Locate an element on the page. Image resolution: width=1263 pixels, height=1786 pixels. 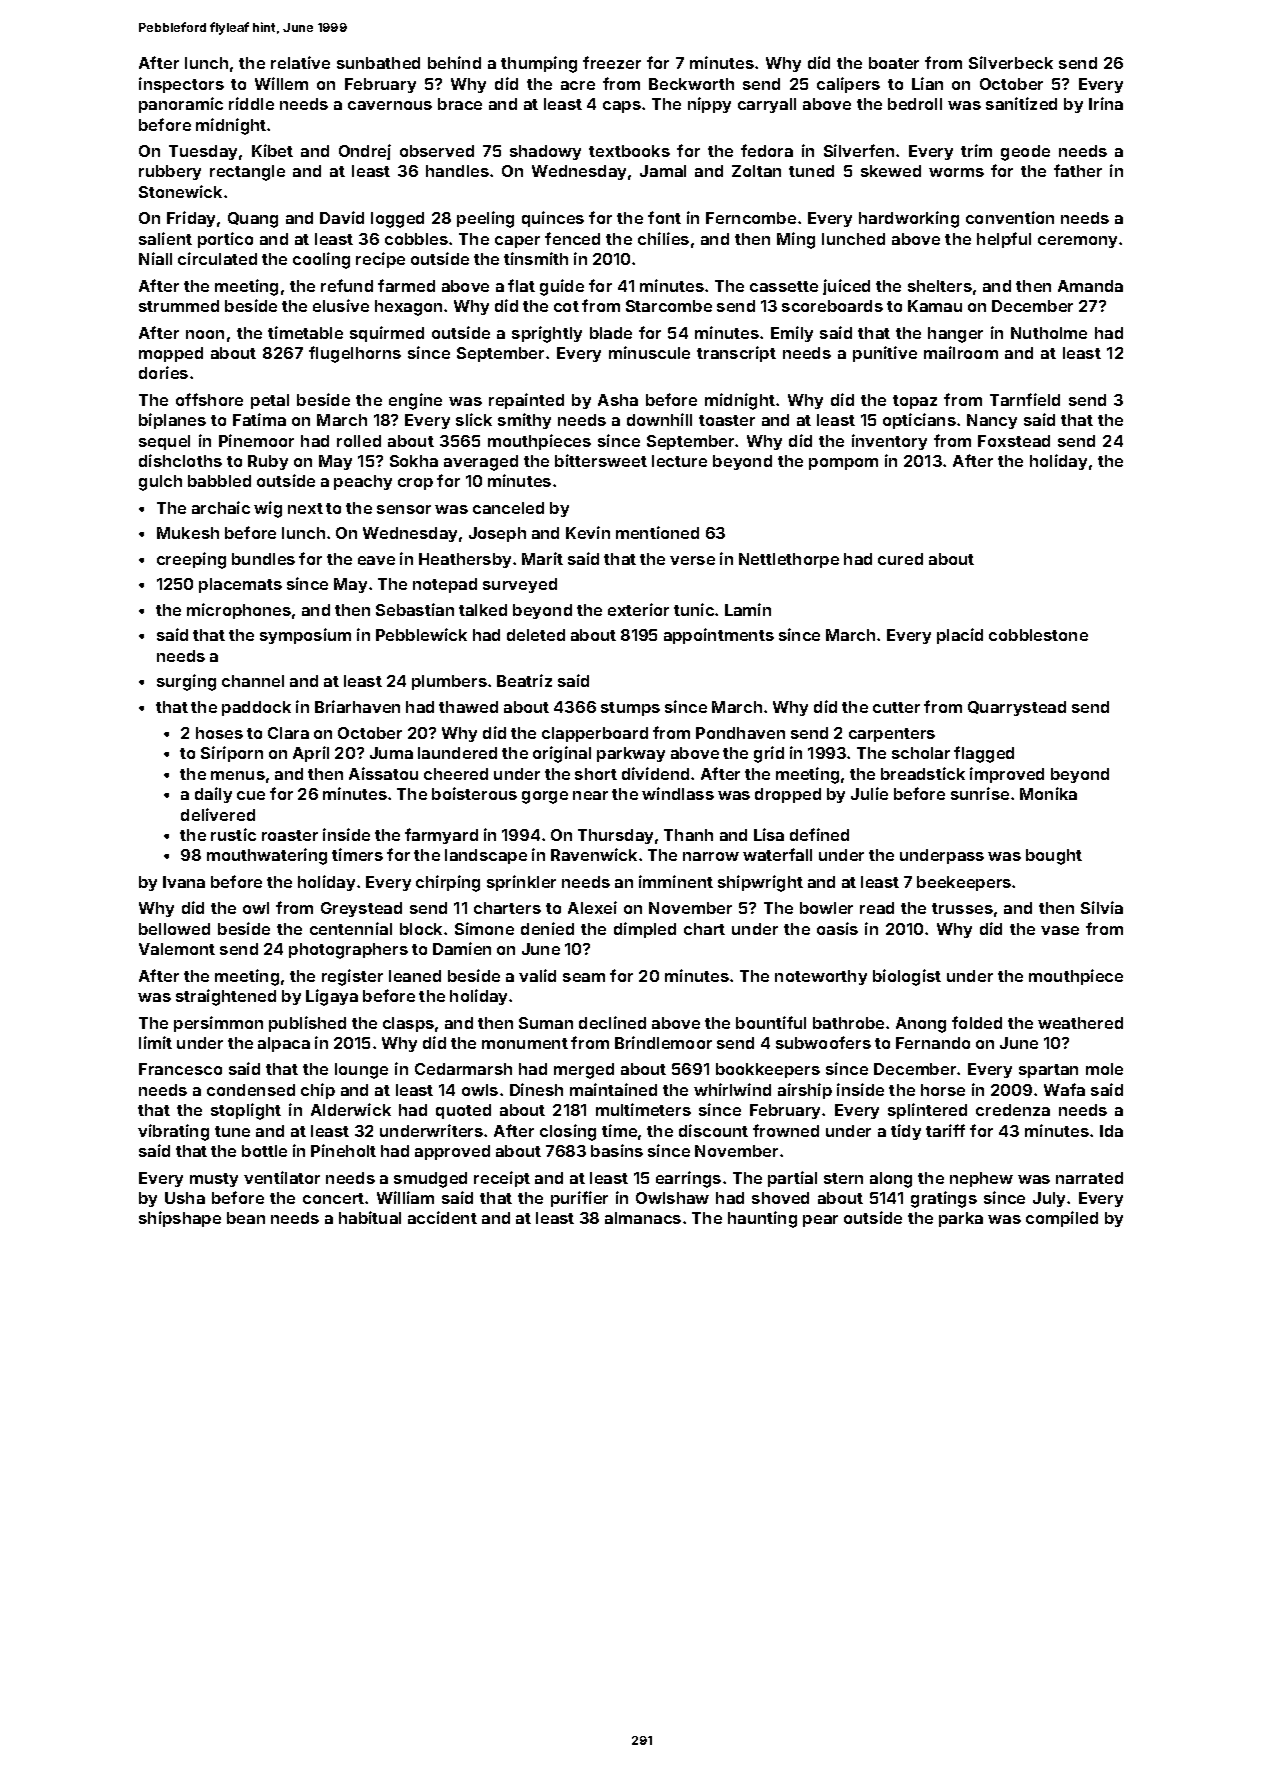
Pebblewick is located at coordinates (421, 634).
